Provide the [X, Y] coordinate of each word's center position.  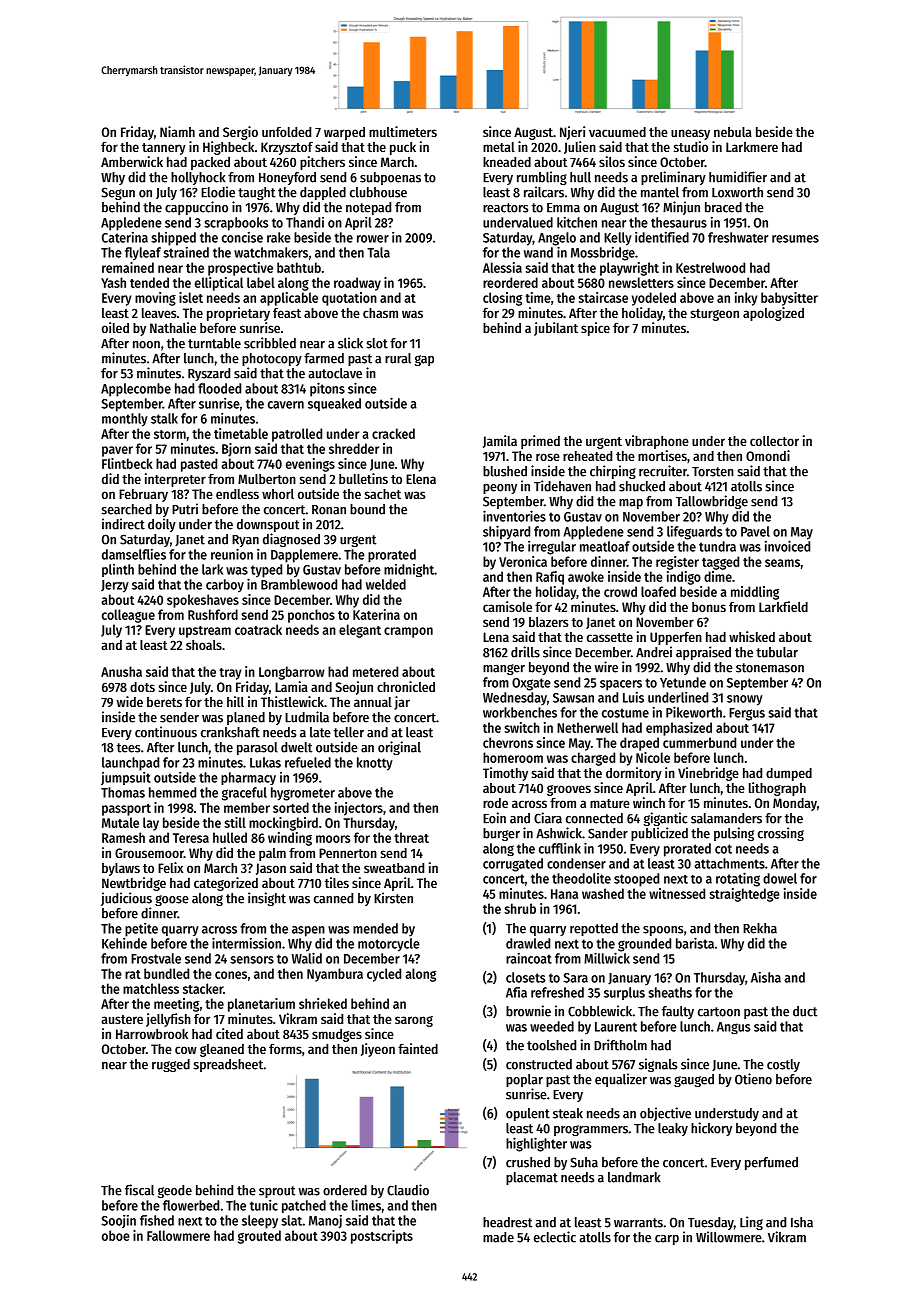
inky [746, 299]
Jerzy [115, 586]
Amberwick [132, 161]
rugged [171, 1065]
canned [333, 898]
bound [367, 509]
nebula [733, 132]
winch [649, 802]
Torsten [713, 472]
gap [424, 360]
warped [344, 133]
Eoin [494, 818]
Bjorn [236, 450]
